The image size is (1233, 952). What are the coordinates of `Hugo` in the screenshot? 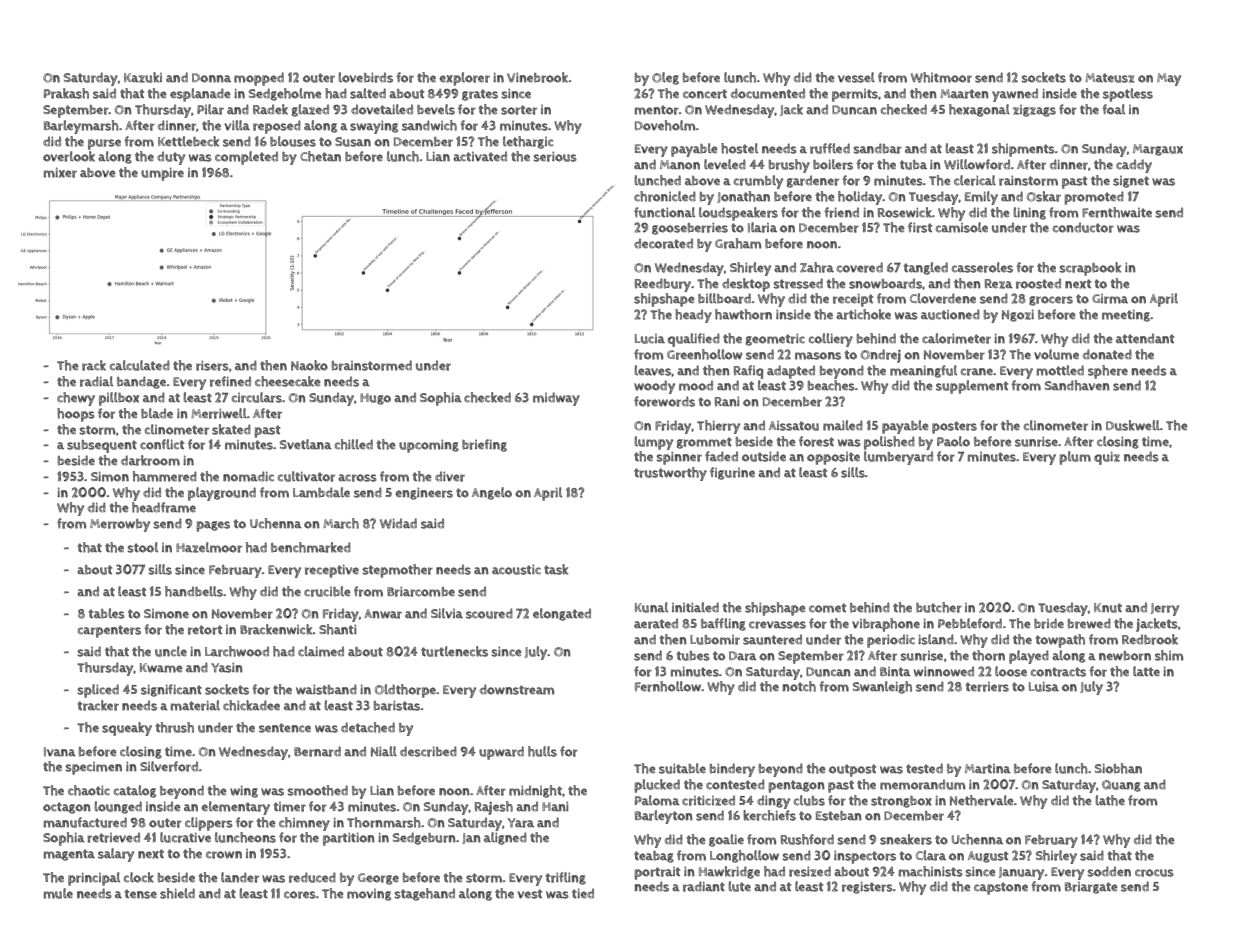 It's located at (375, 399).
